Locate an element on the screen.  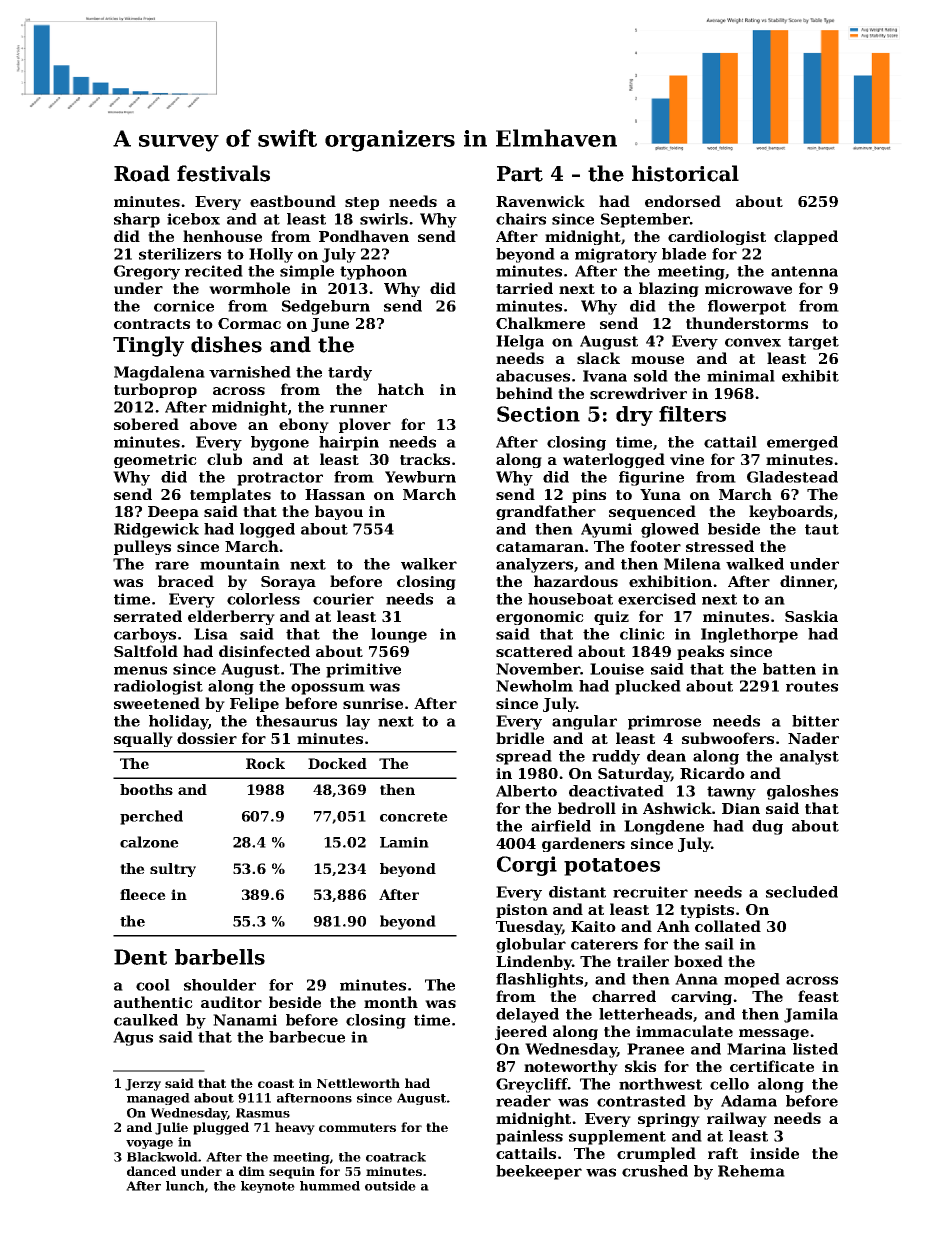
Part is located at coordinates (520, 174).
